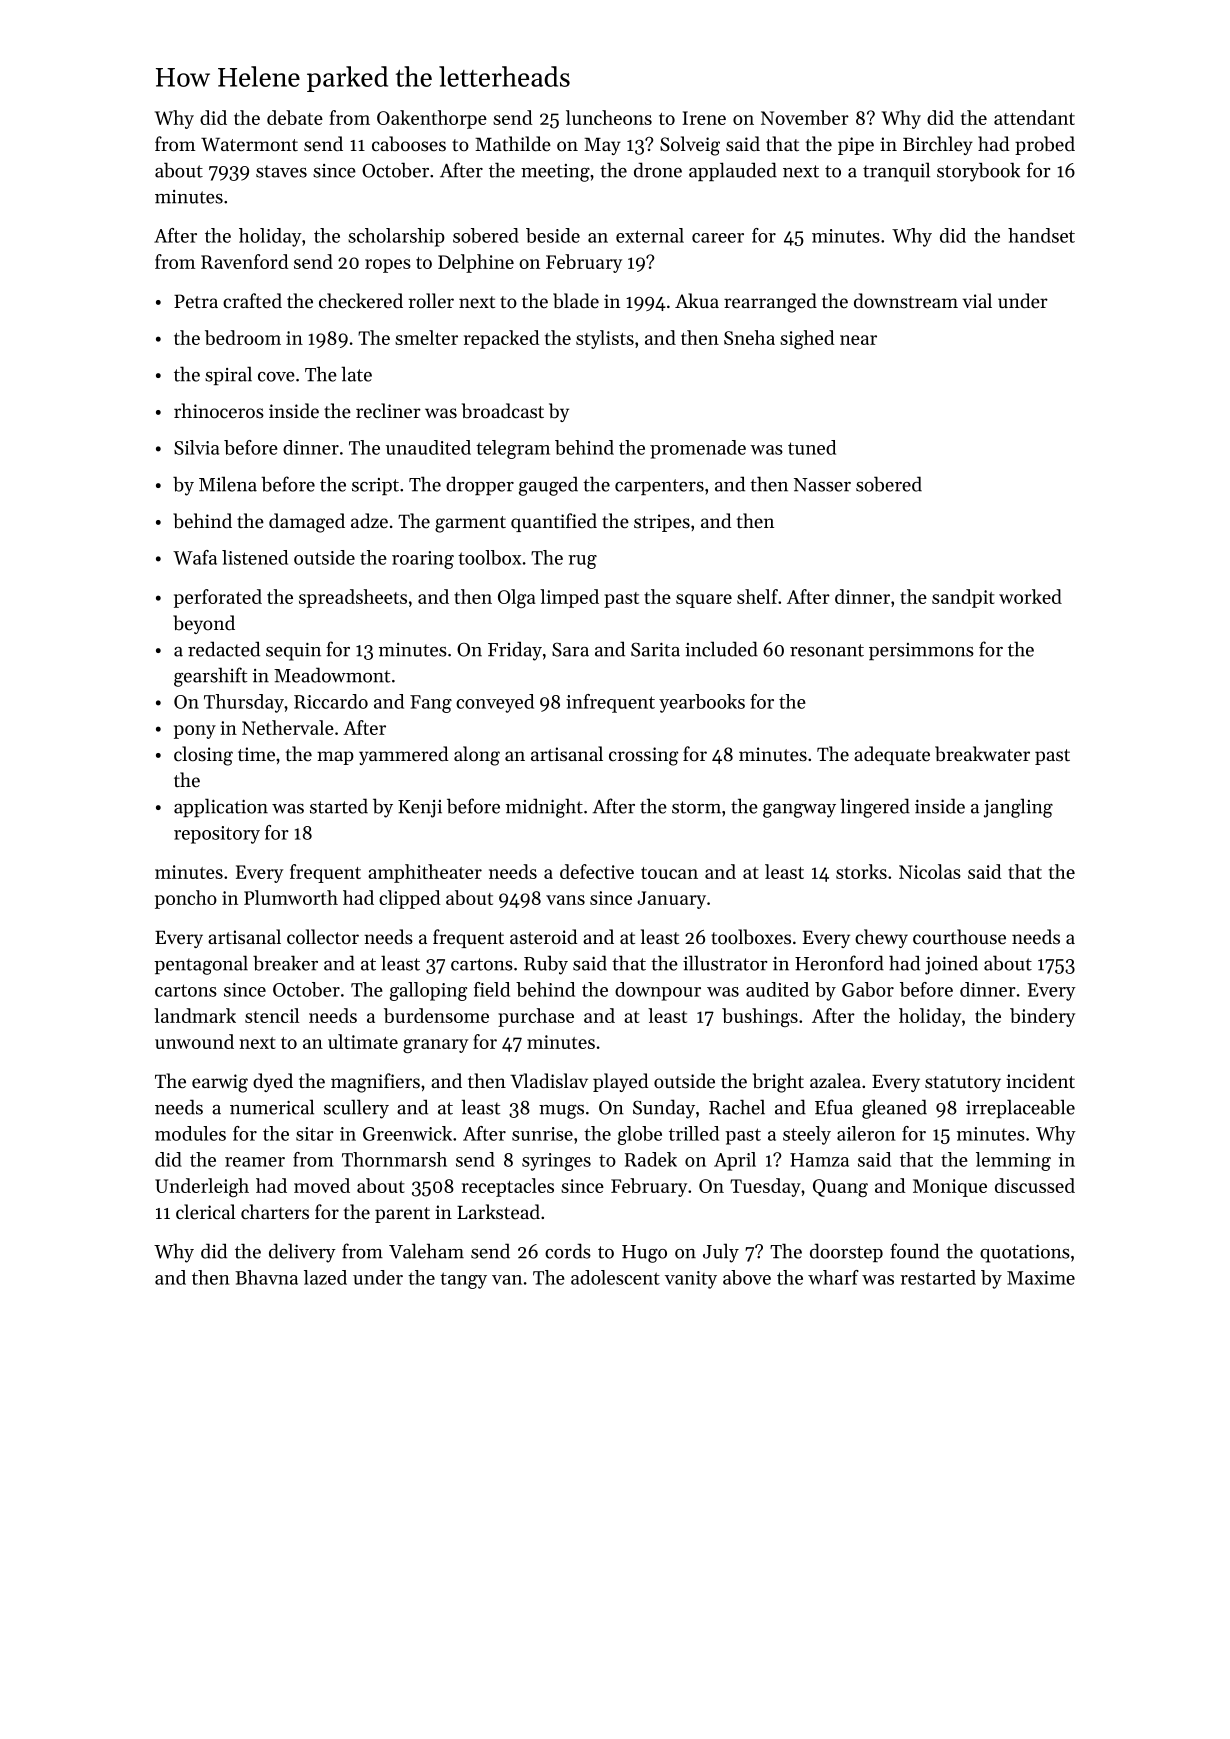 This screenshot has width=1230, height=1739. I want to click on poncho, so click(186, 899).
